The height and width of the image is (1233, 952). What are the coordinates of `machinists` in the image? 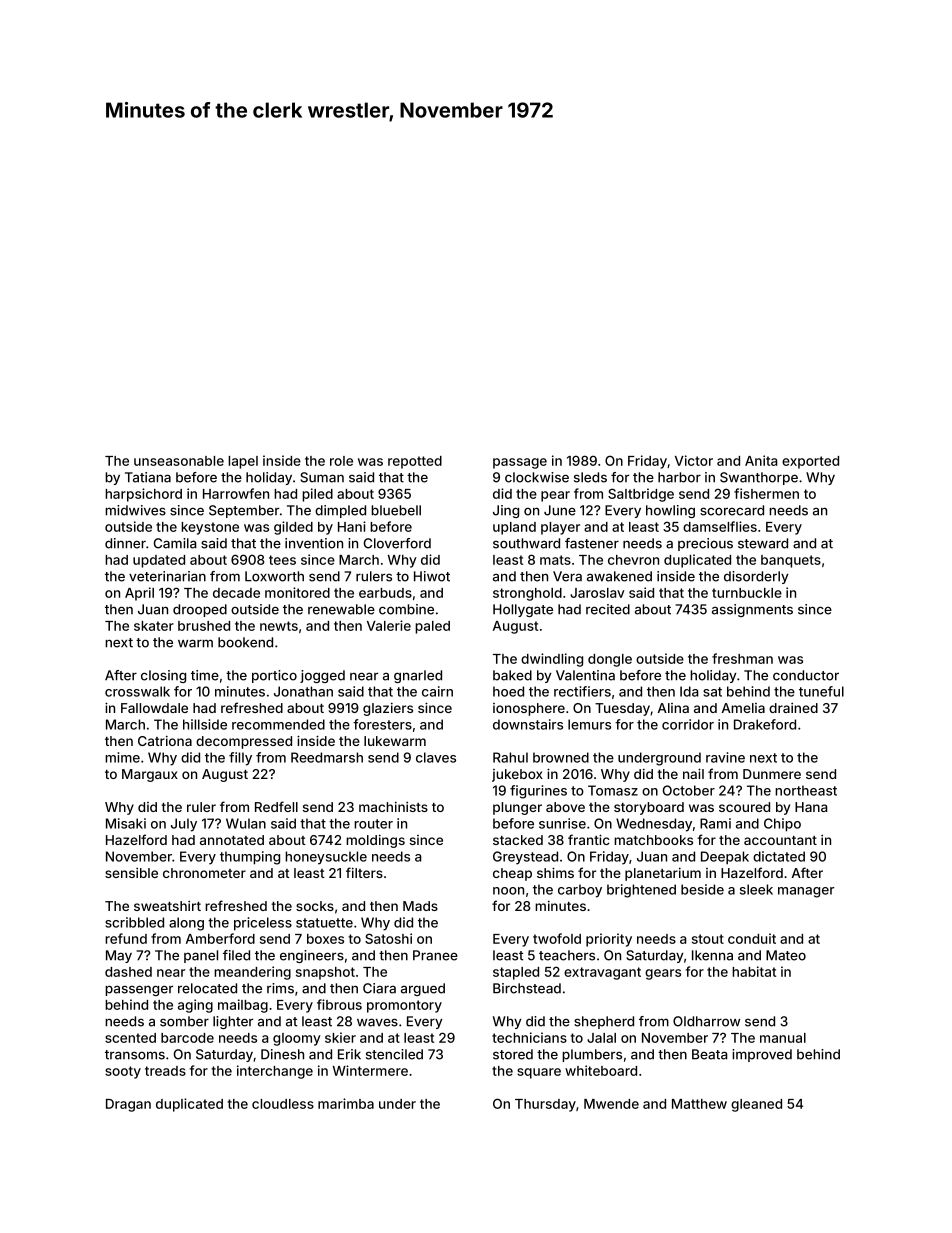 It's located at (393, 807).
